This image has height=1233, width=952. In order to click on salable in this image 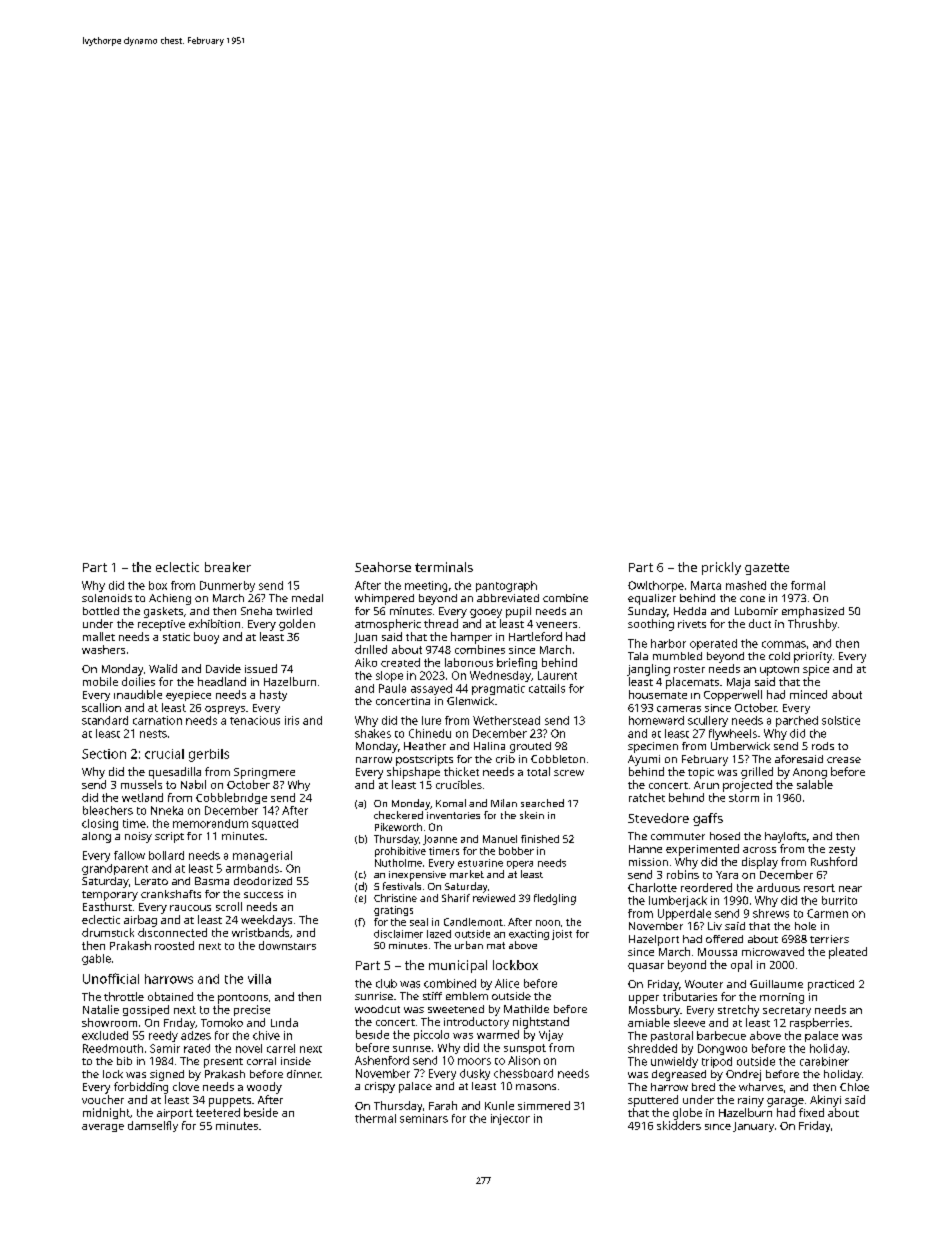, I will do `click(815, 784)`.
